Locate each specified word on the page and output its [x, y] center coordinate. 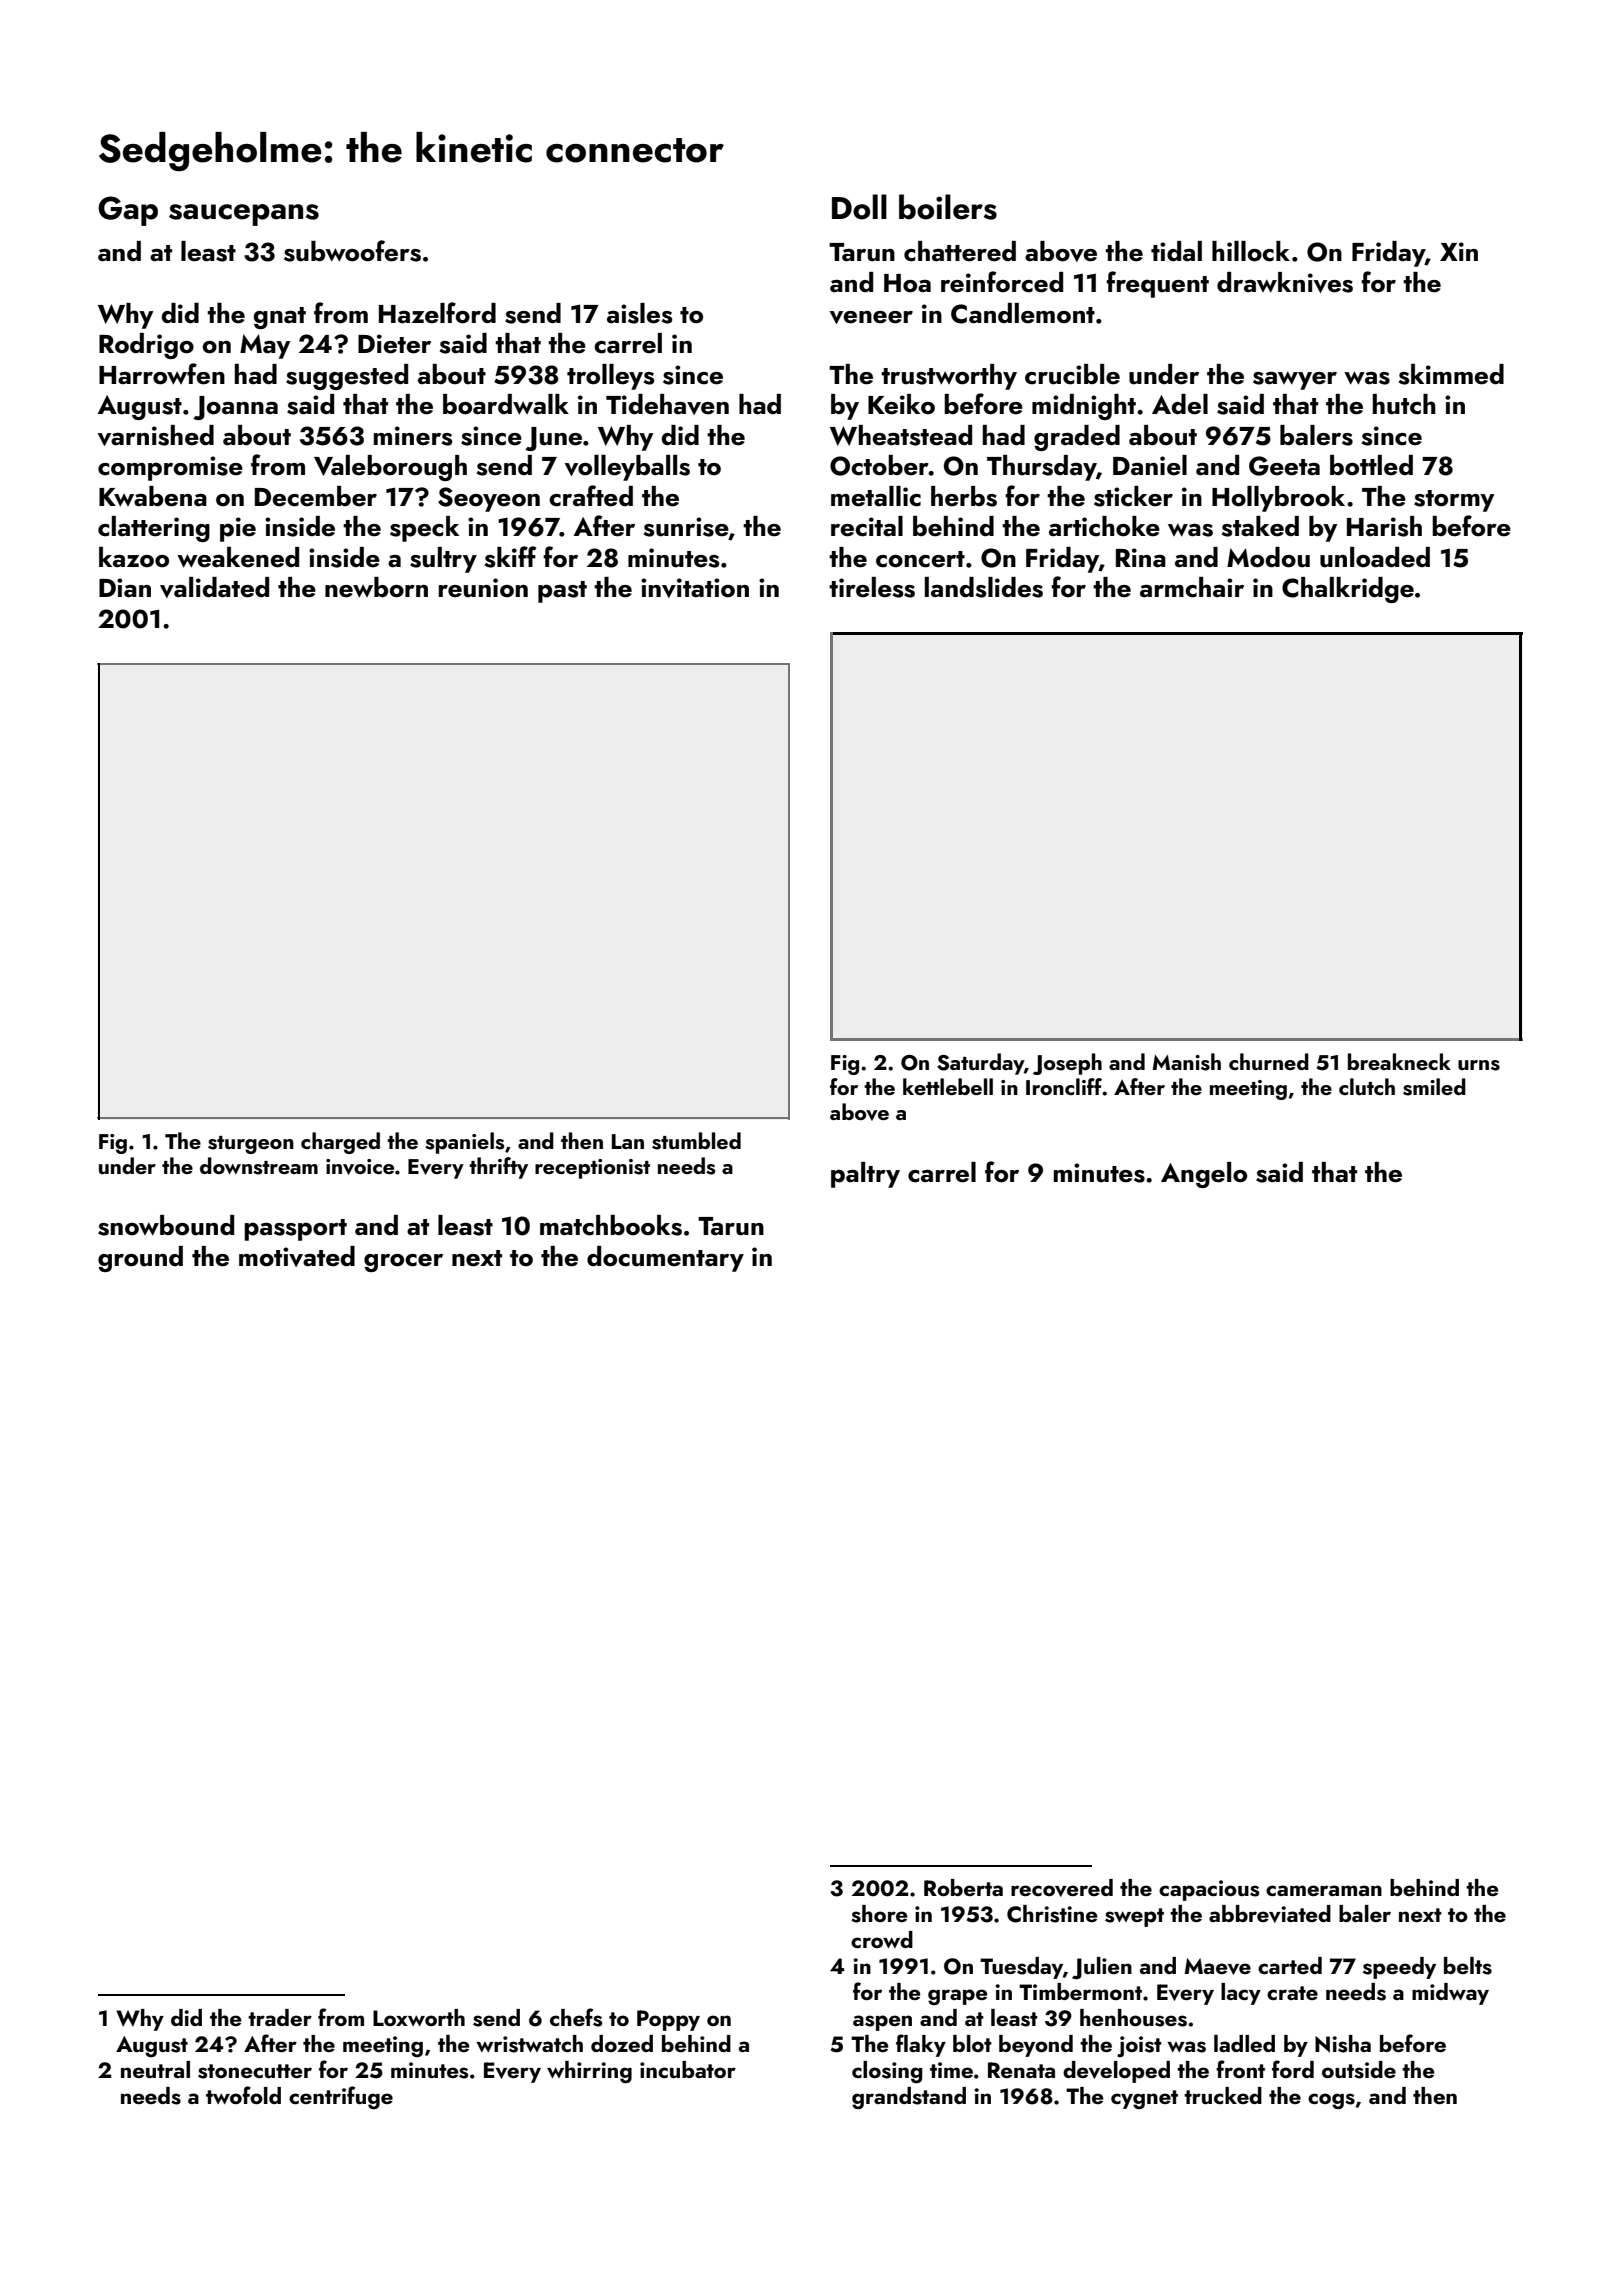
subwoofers [352, 251]
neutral [155, 2069]
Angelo [1204, 1175]
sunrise [686, 527]
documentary [665, 1259]
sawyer [1295, 380]
